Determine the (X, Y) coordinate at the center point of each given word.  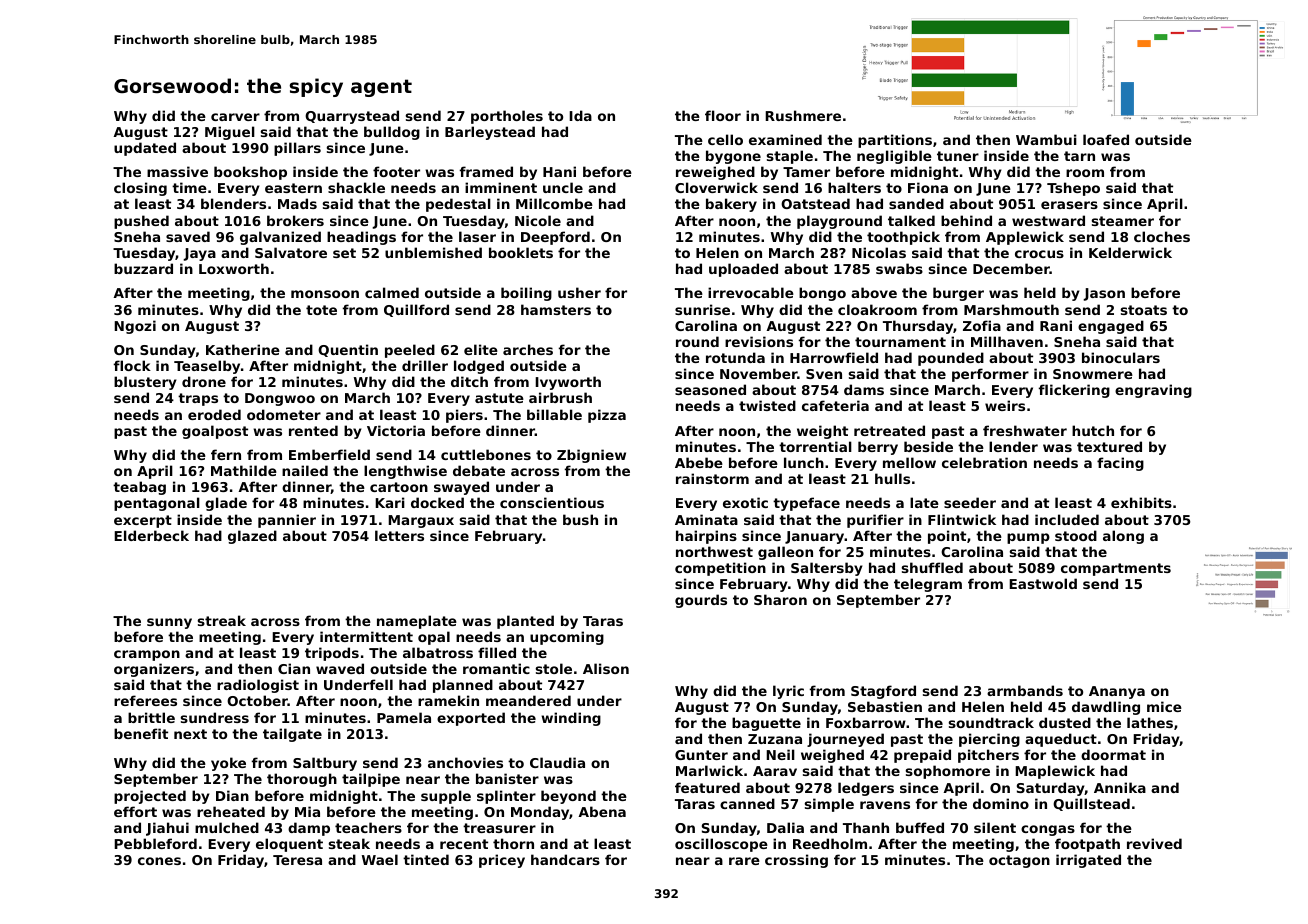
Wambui (1046, 139)
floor (723, 115)
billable (554, 414)
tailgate (292, 735)
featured (707, 787)
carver (235, 117)
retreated (889, 430)
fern (226, 454)
